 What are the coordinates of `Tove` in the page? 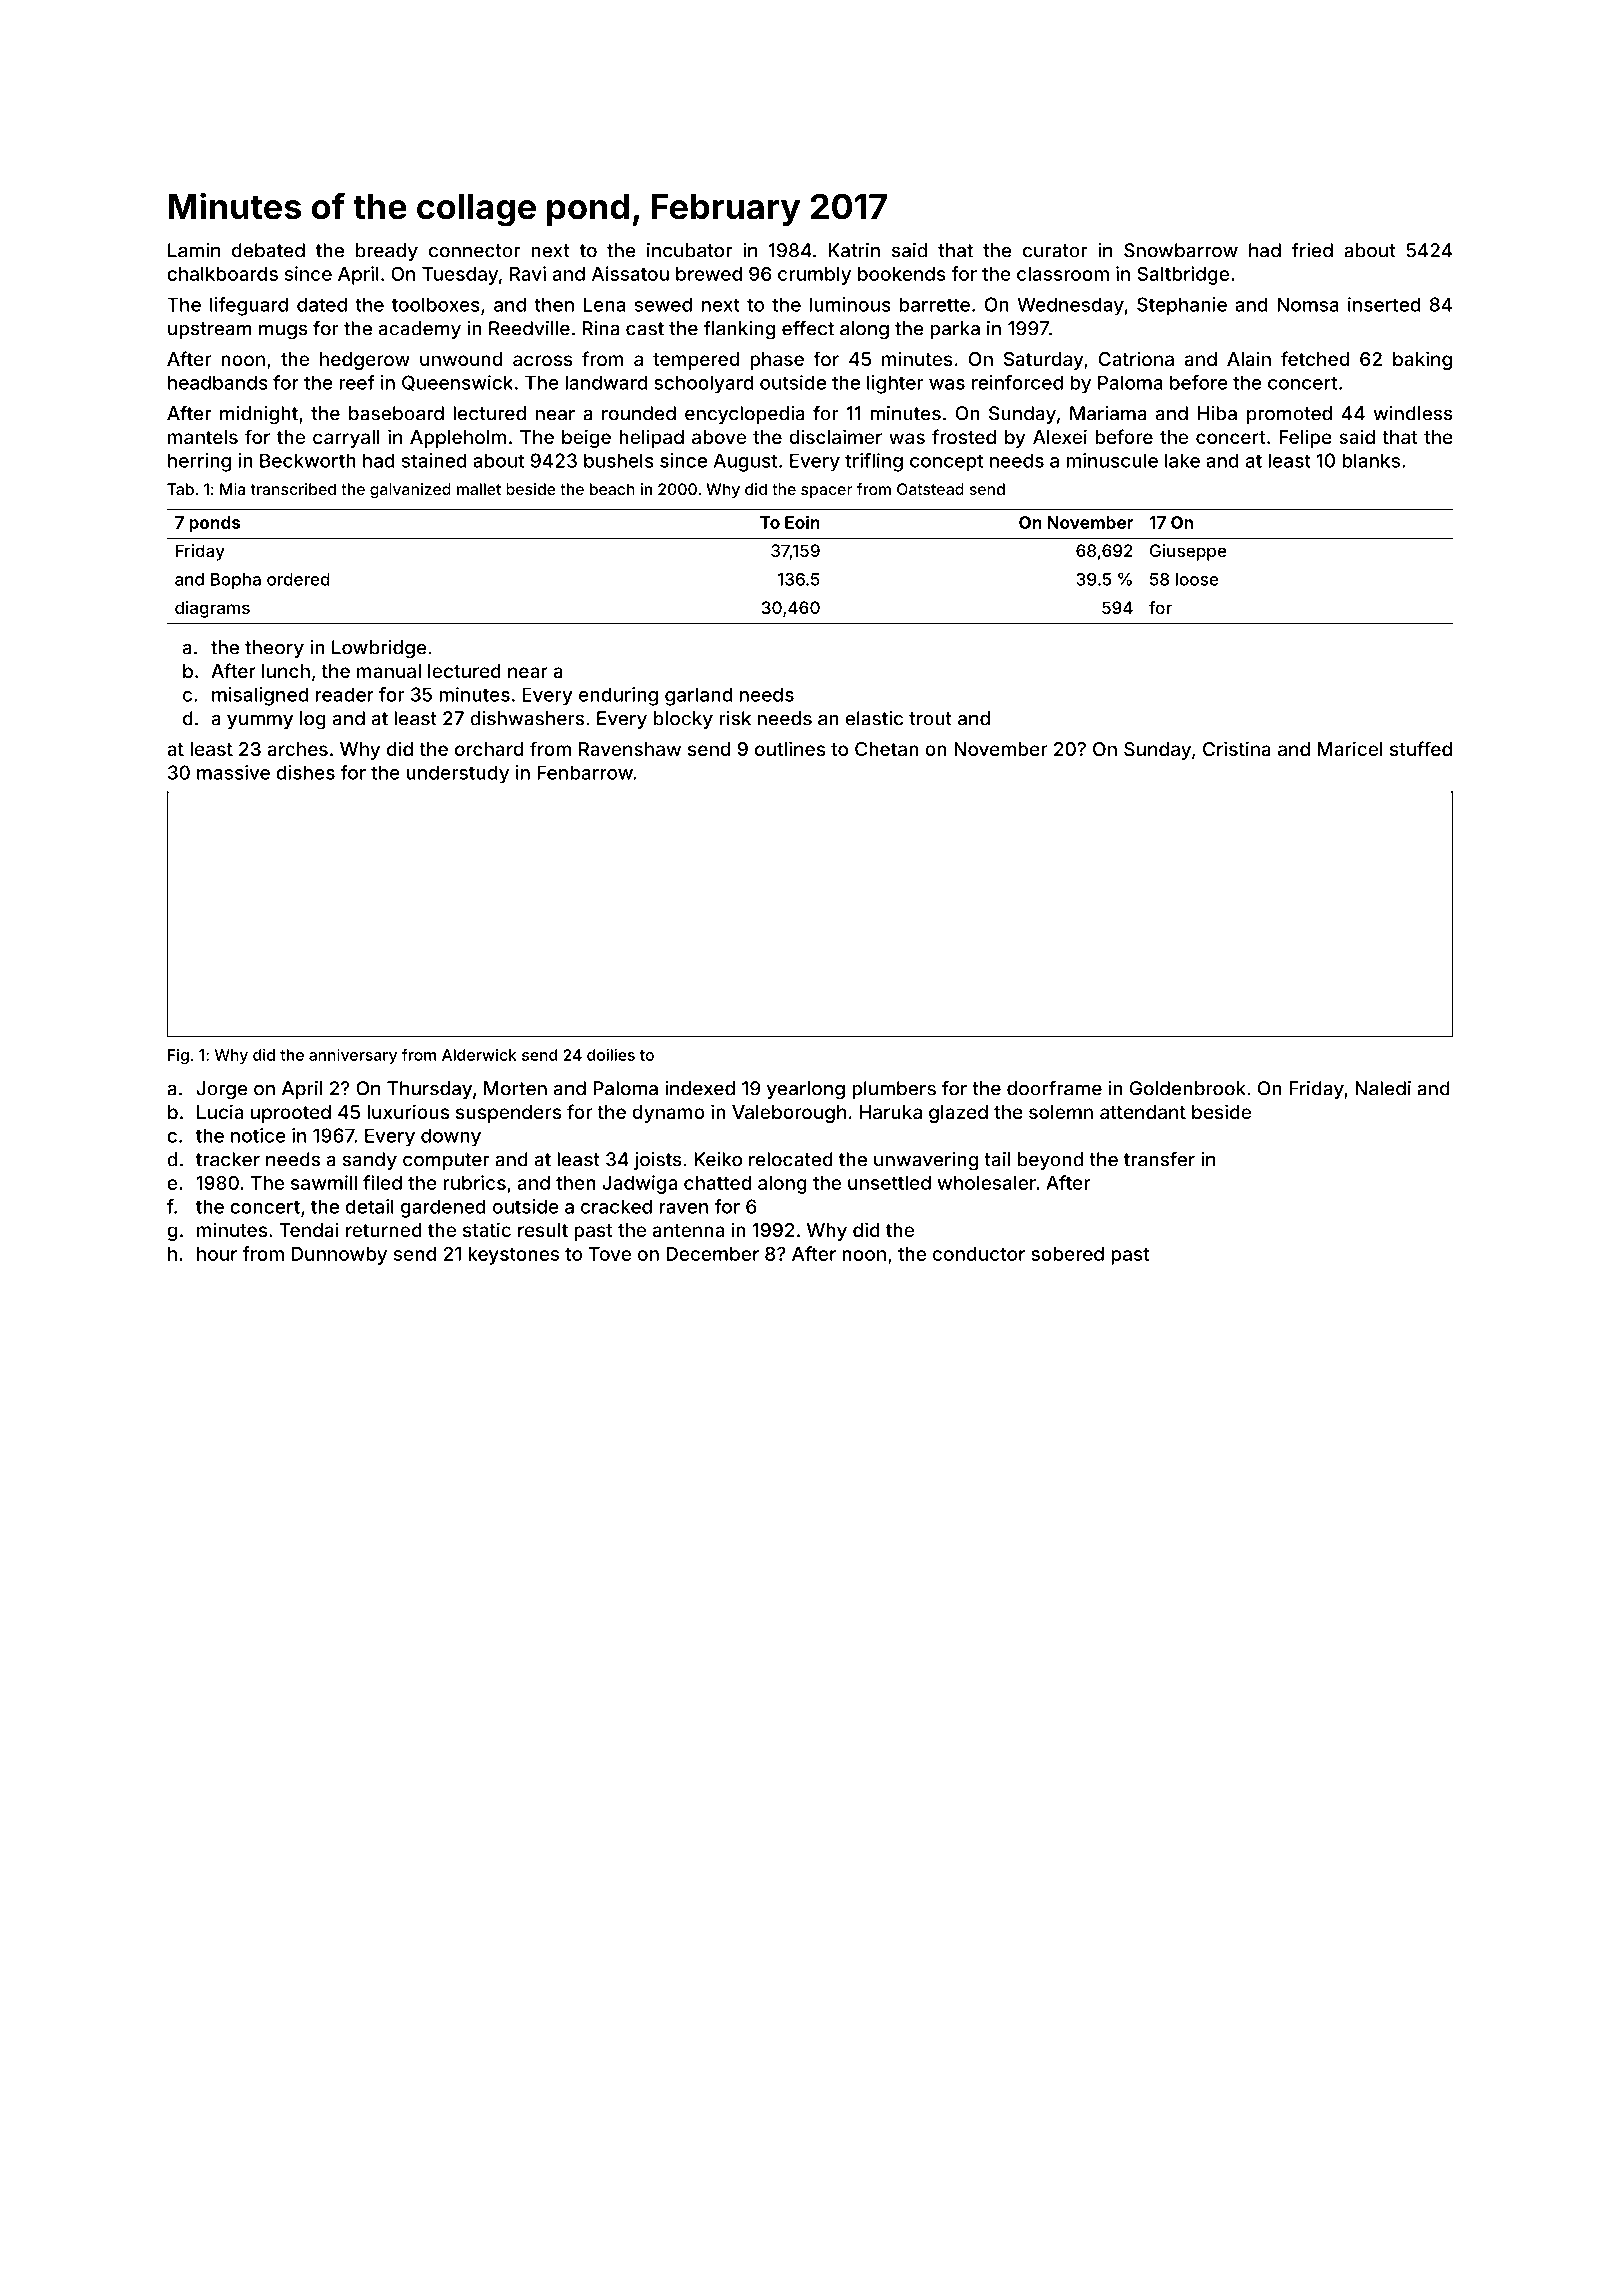 It's located at (610, 1254).
